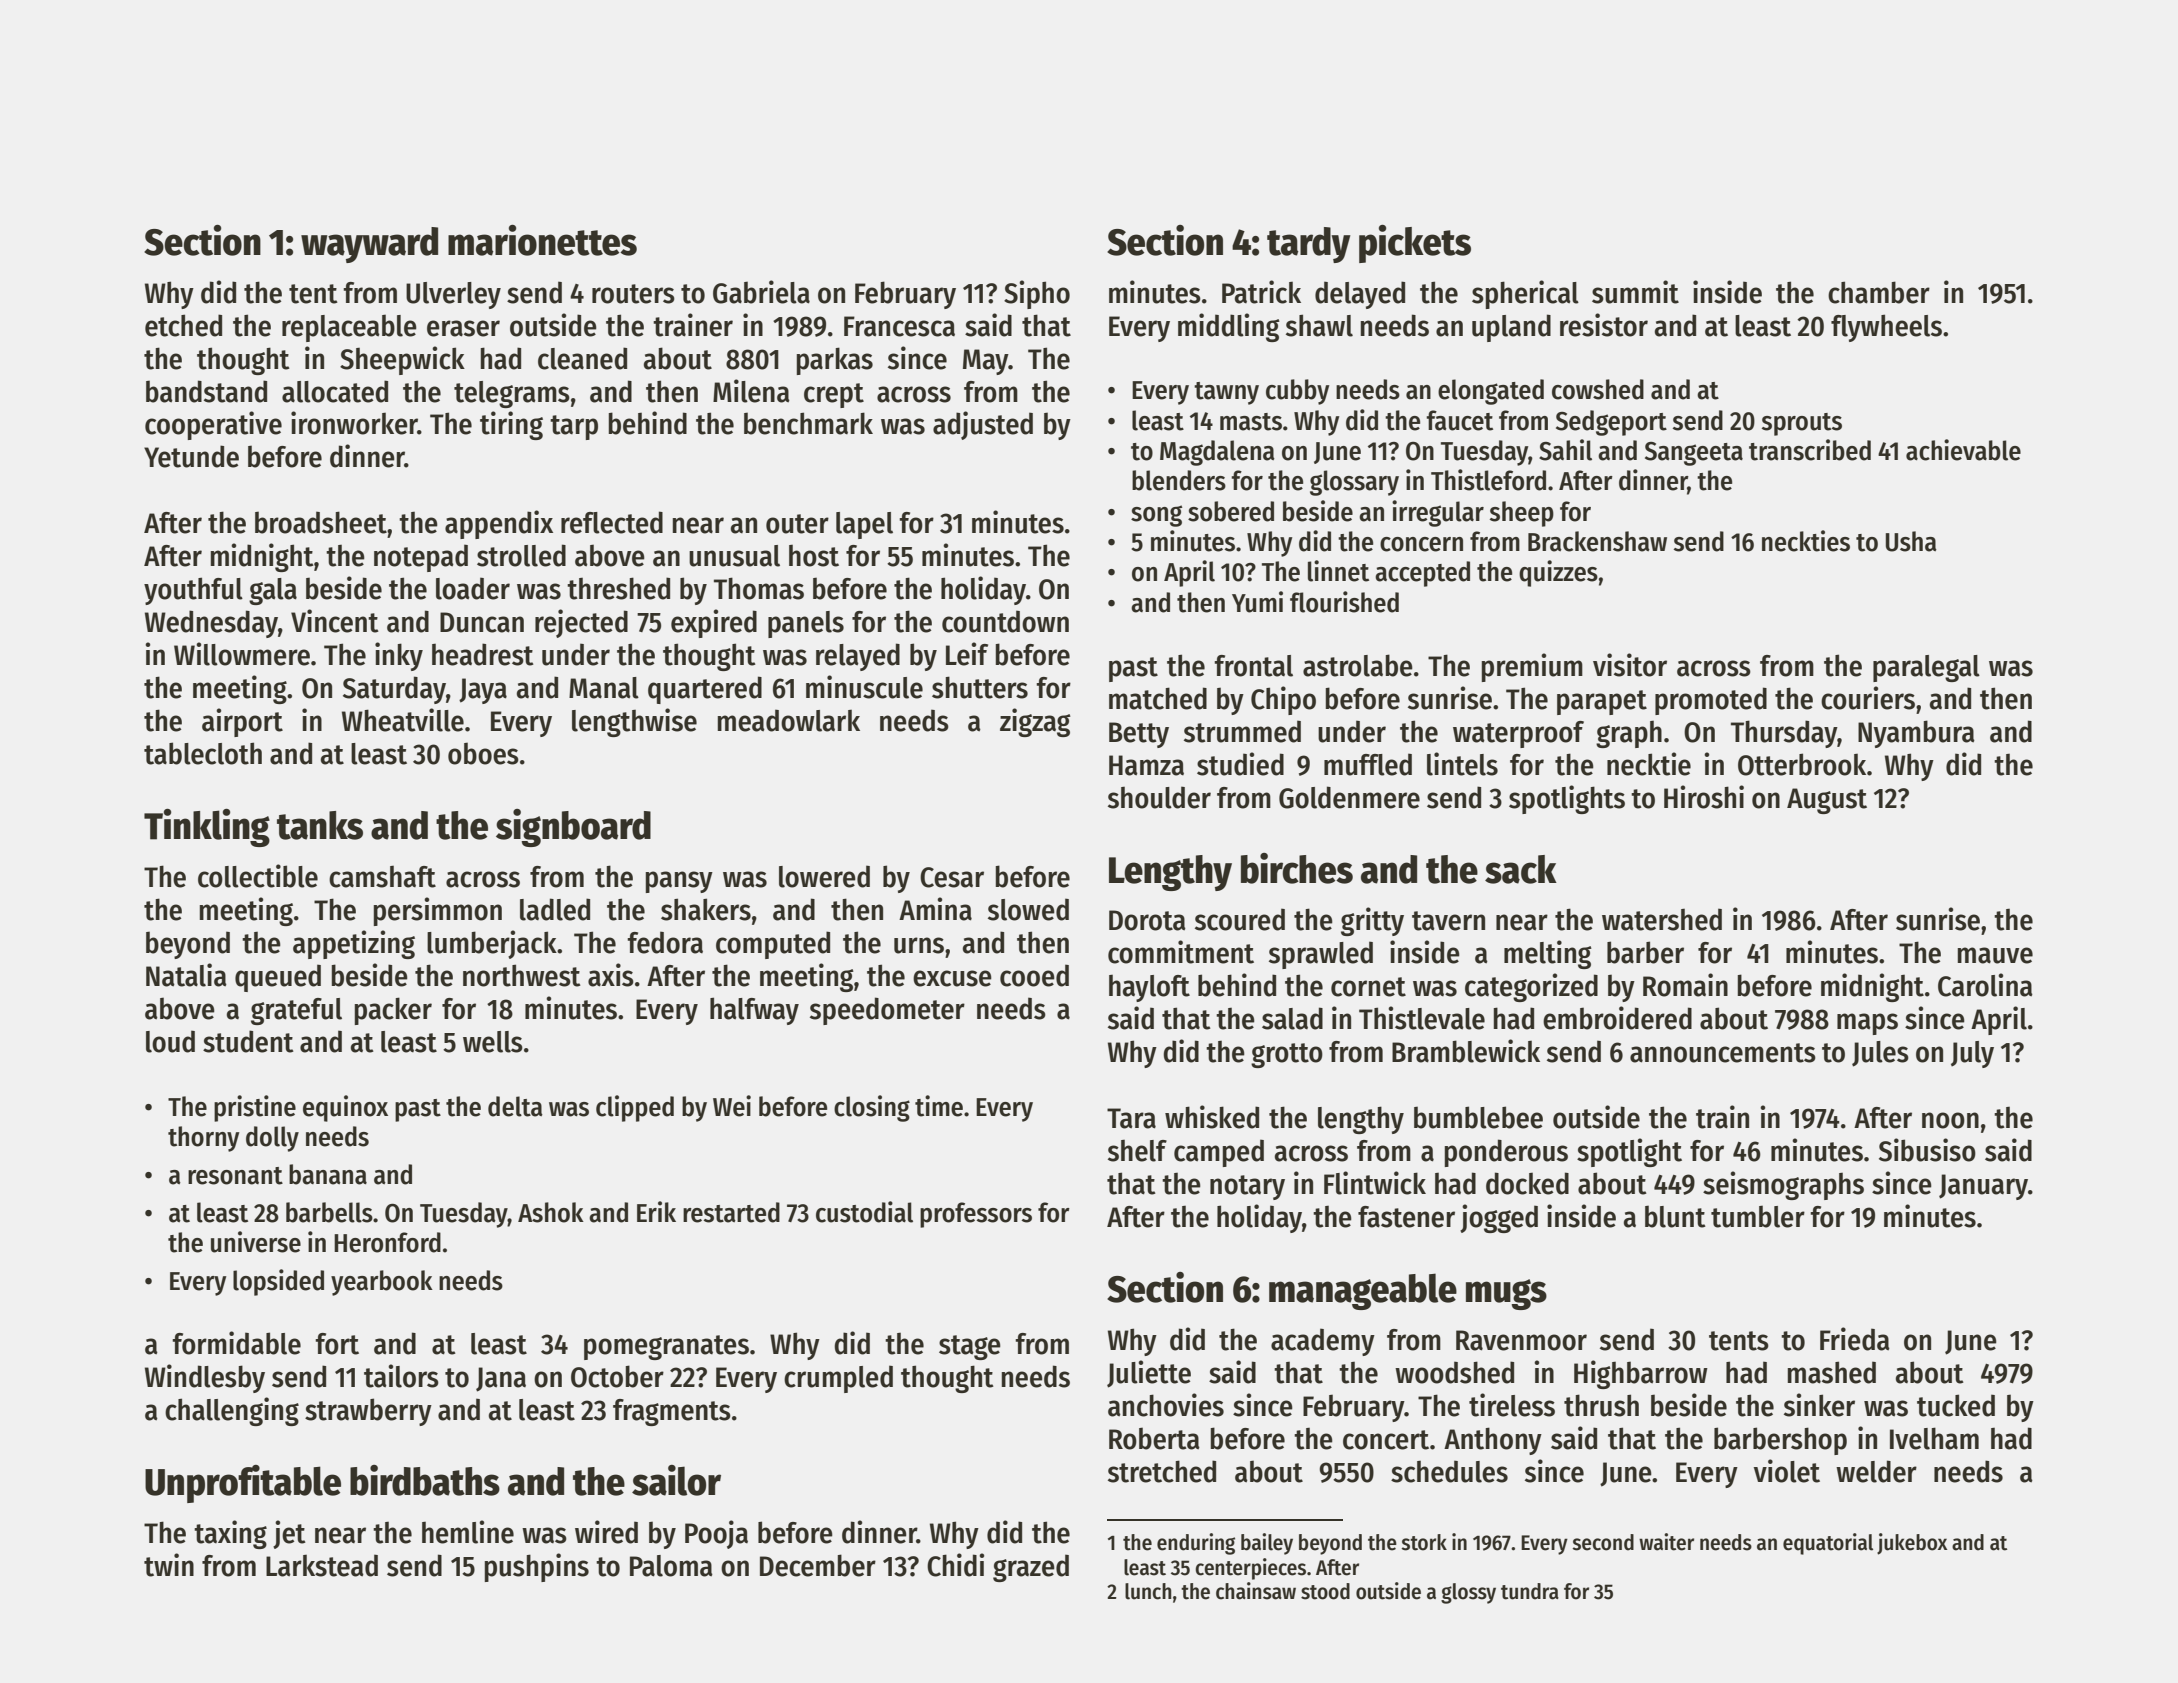 The width and height of the screenshot is (2178, 1683). Describe the element at coordinates (551, 1212) in the screenshot. I see `Ashok` at that location.
